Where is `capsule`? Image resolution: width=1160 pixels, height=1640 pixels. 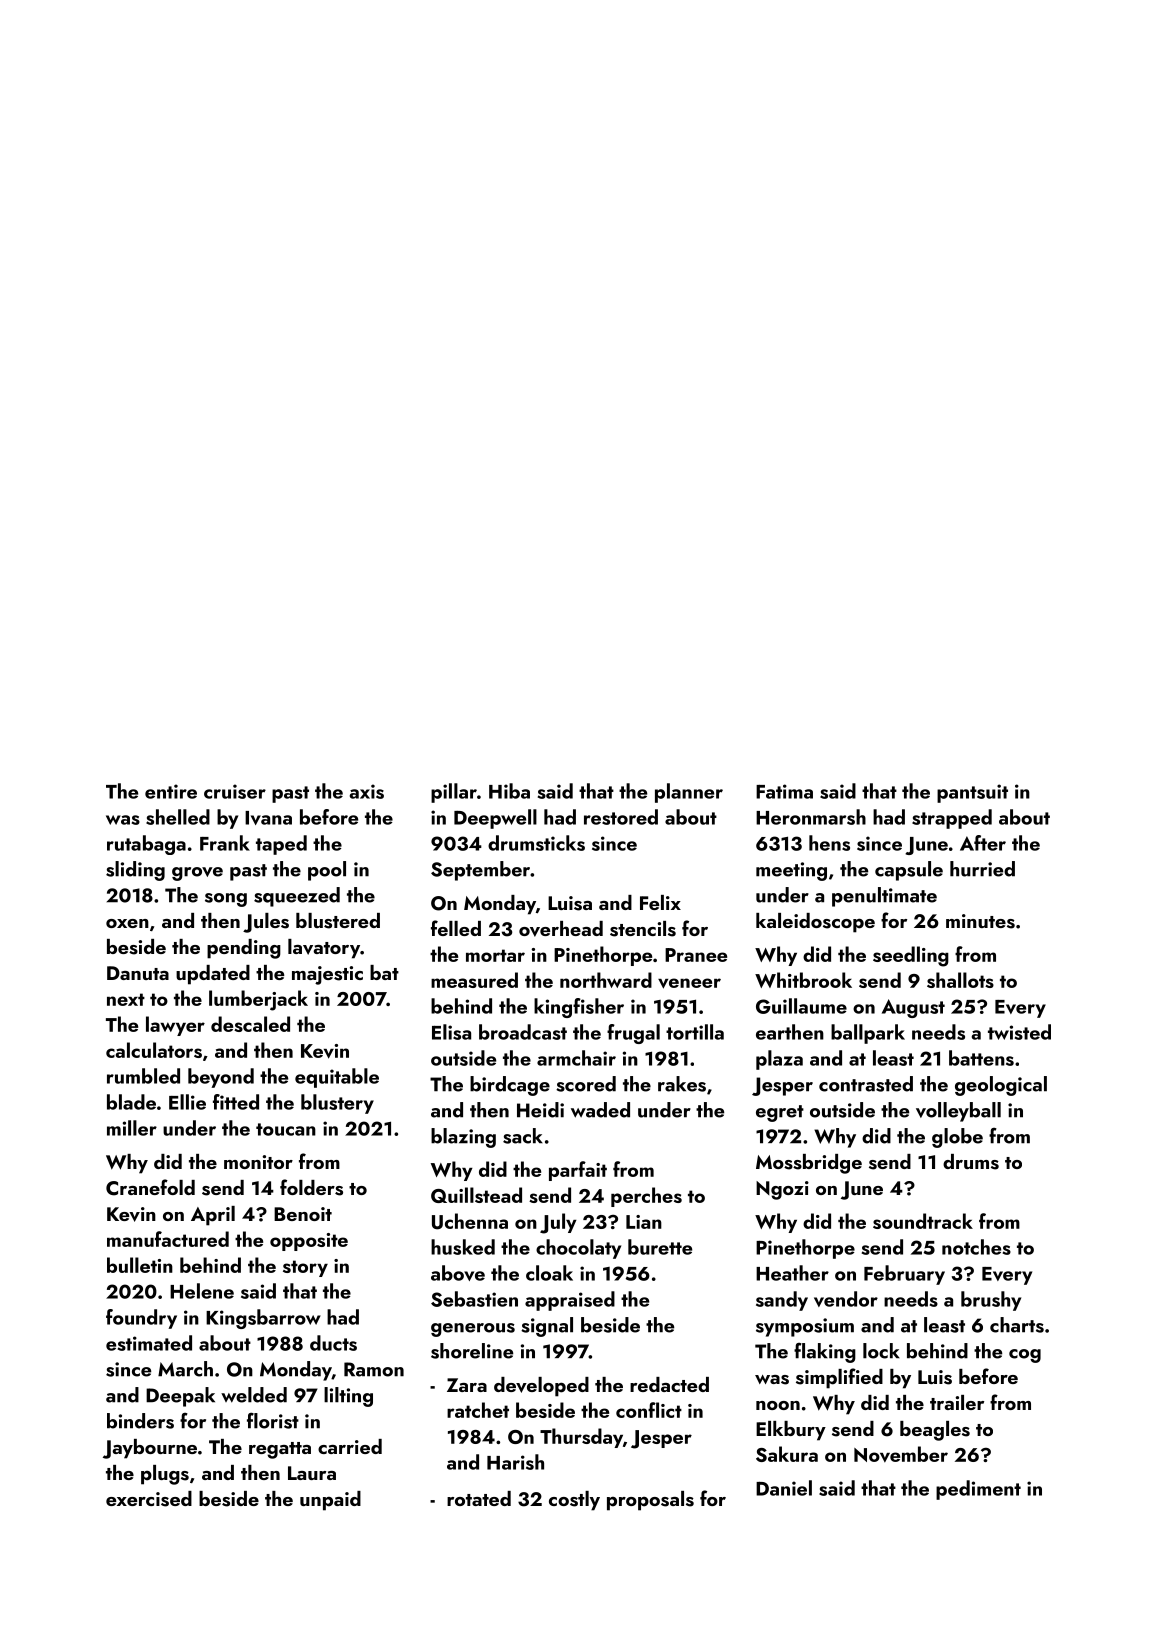
capsule is located at coordinates (909, 871).
